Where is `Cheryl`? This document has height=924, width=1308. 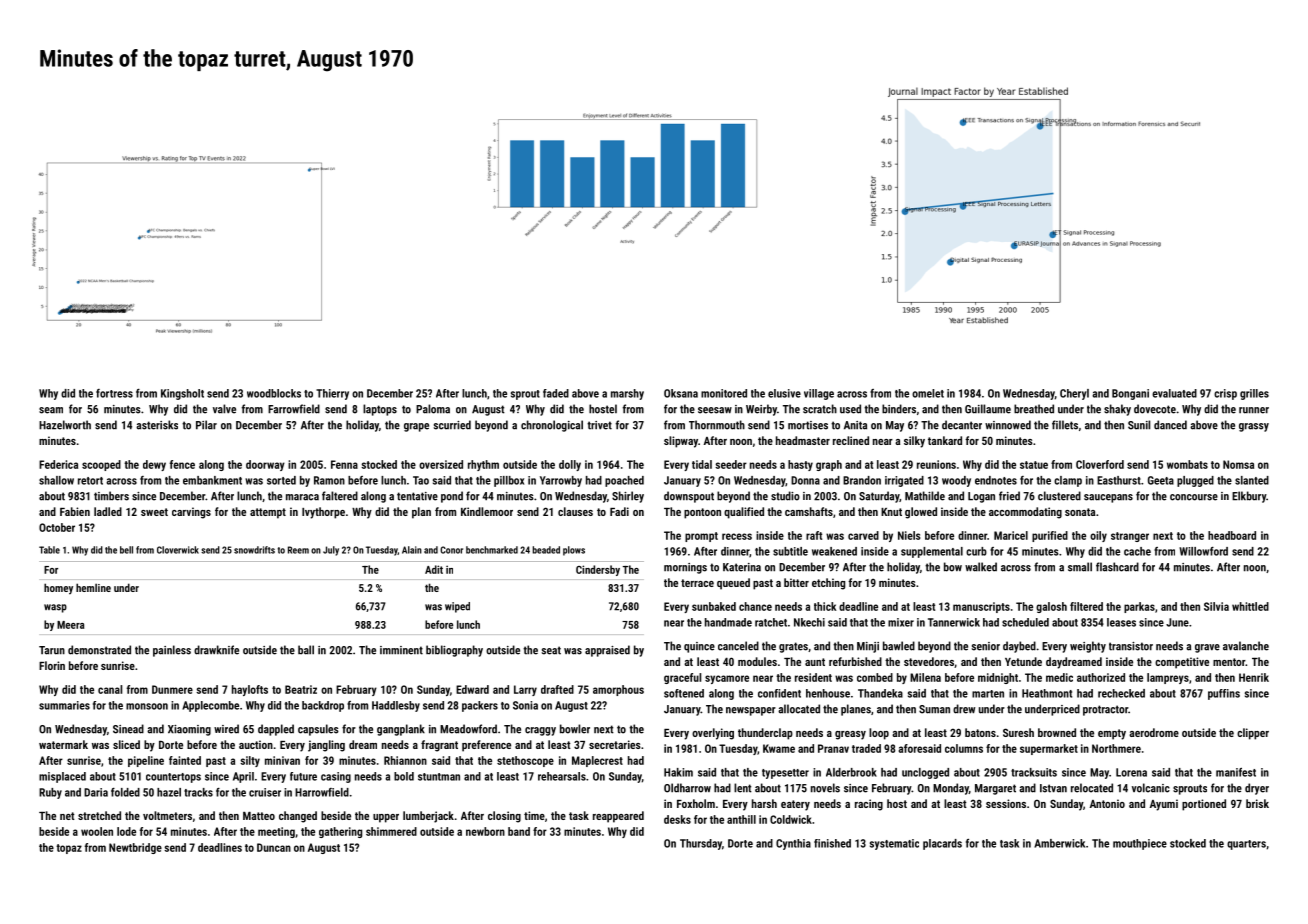
Cheryl is located at coordinates (1074, 394).
